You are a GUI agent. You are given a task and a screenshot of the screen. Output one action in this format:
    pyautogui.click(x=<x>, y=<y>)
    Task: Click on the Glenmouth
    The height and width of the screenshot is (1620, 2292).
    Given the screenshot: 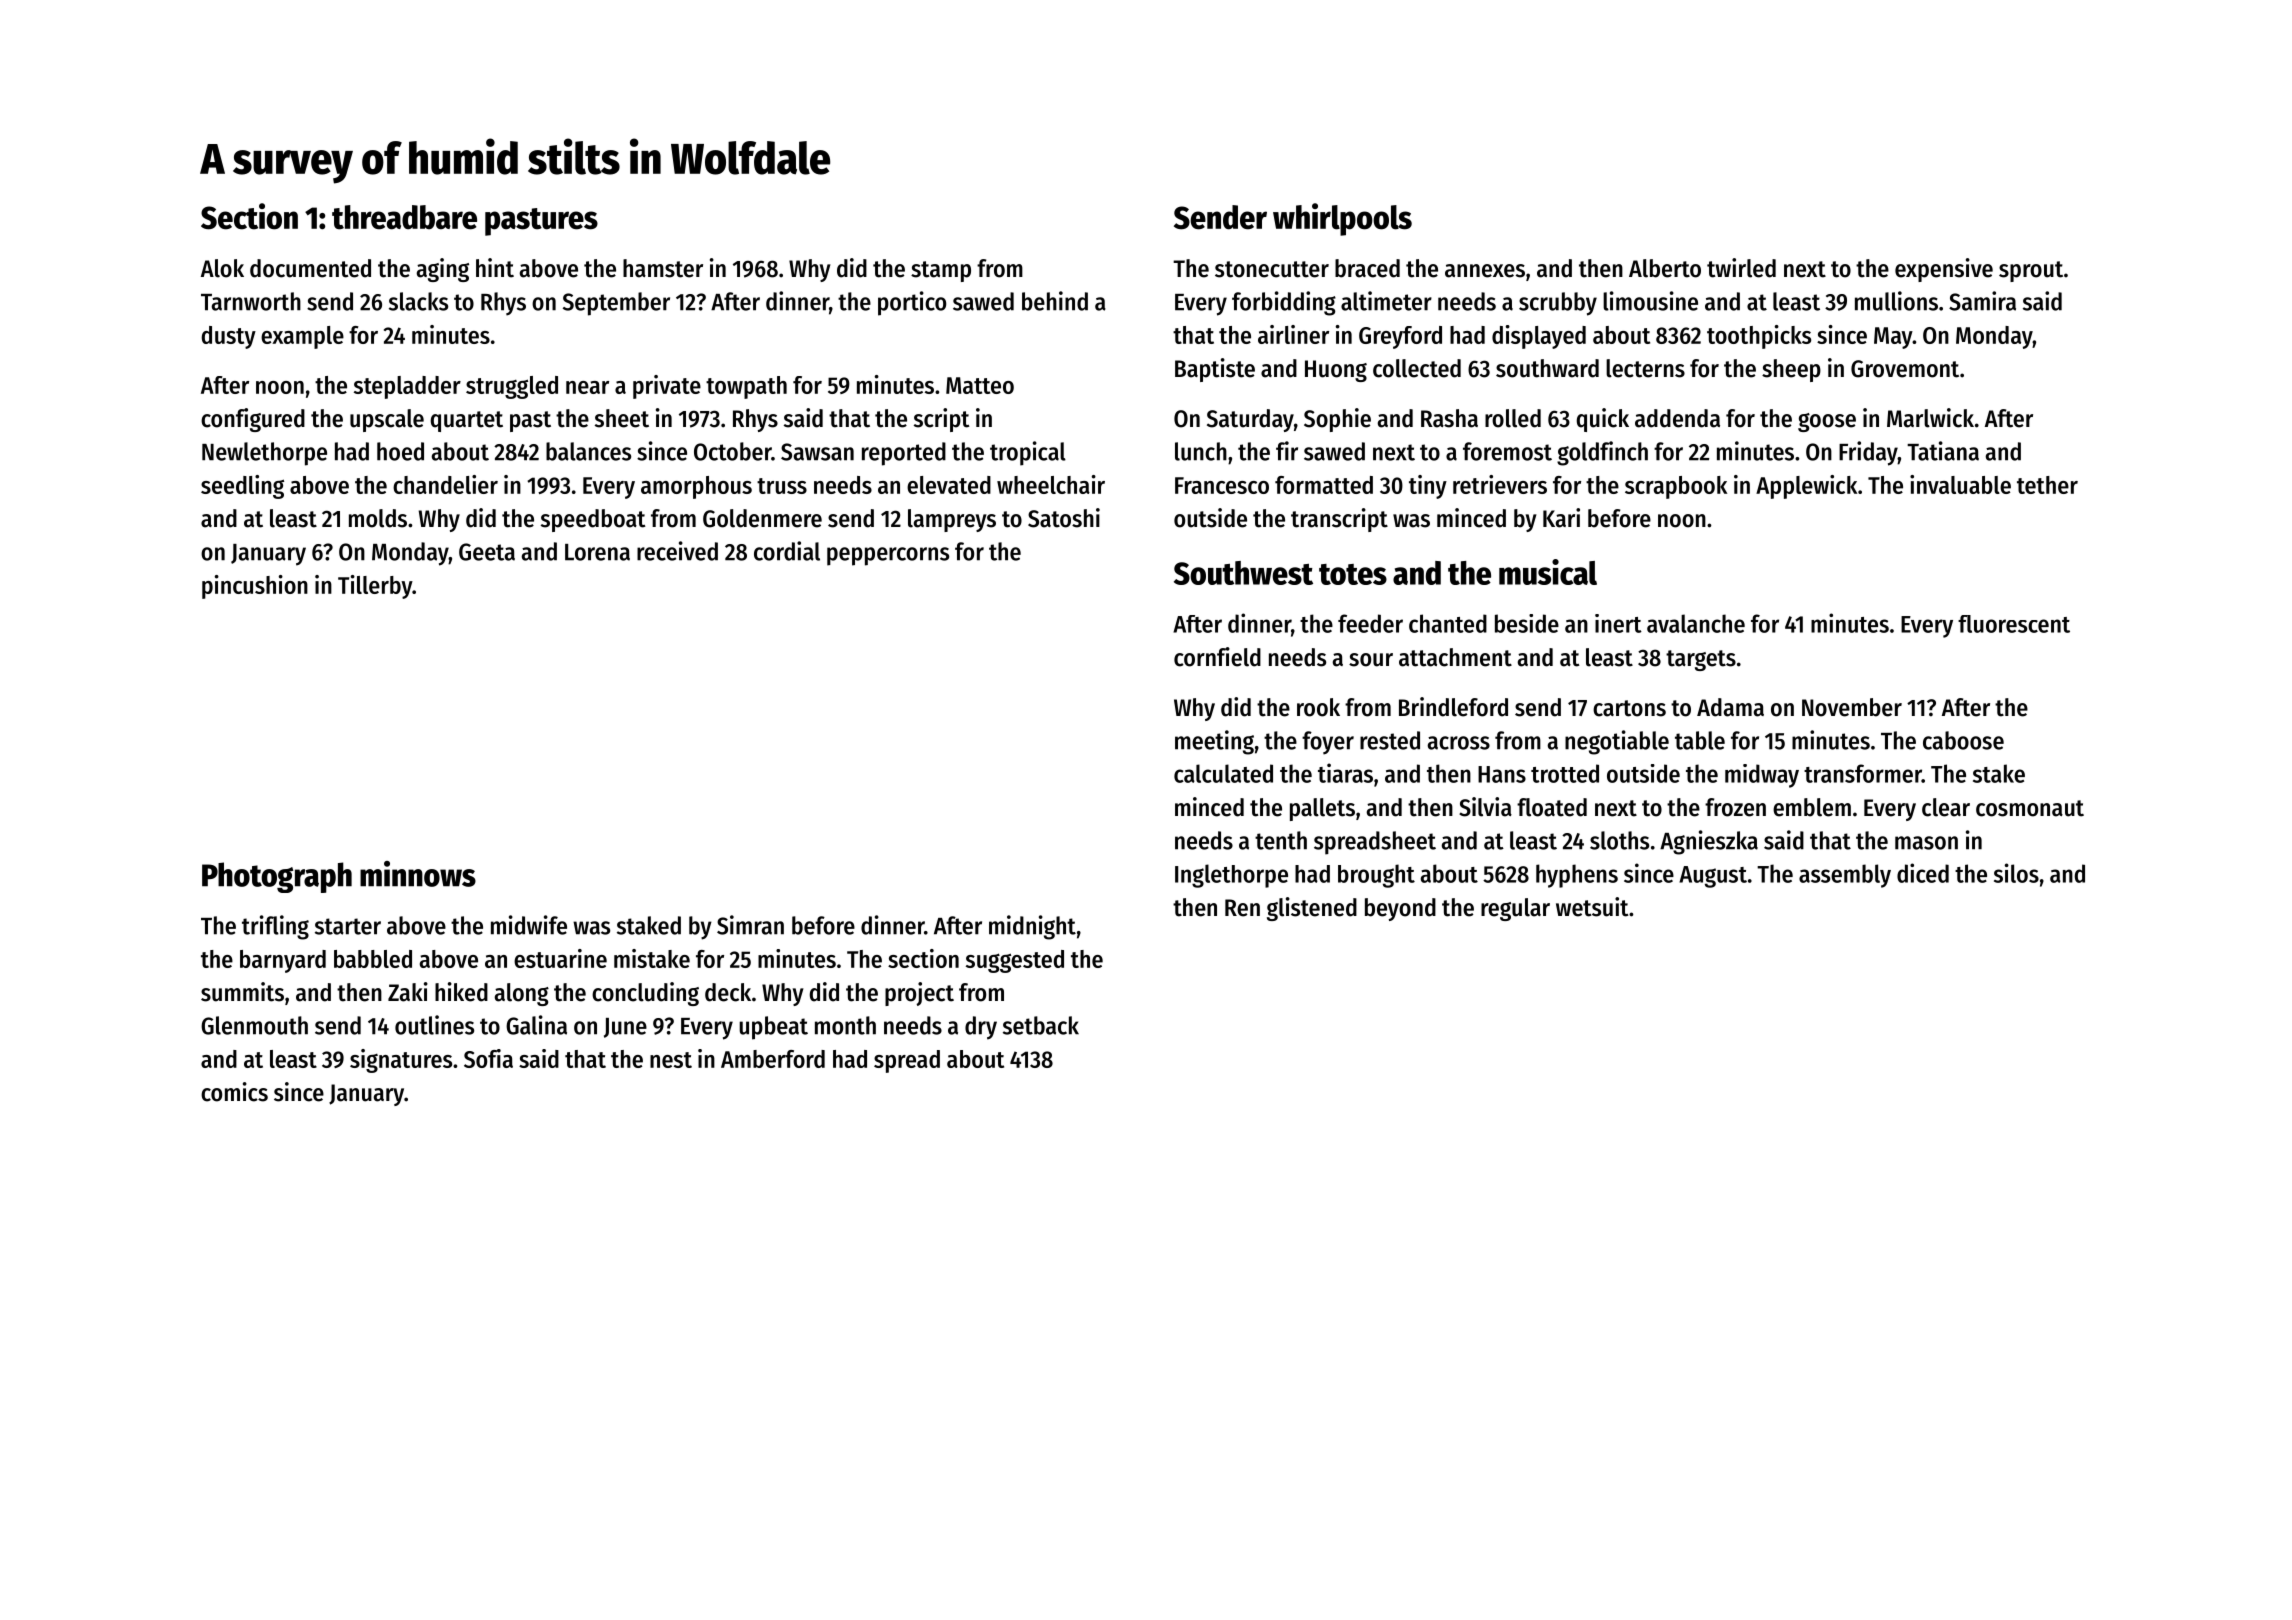 What is the action you would take?
    pyautogui.click(x=254, y=1025)
